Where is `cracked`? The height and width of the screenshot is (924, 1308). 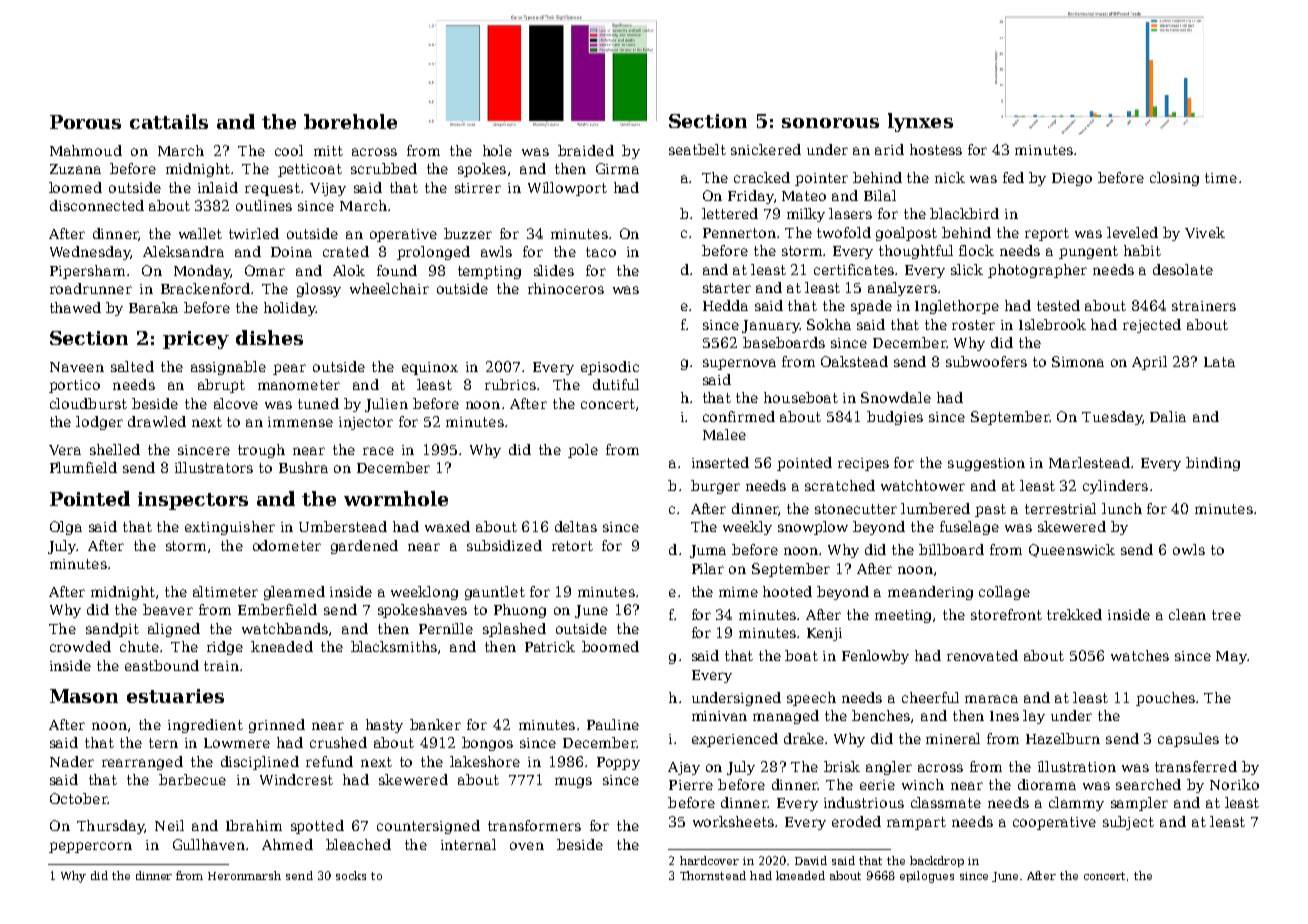
cracked is located at coordinates (762, 177).
